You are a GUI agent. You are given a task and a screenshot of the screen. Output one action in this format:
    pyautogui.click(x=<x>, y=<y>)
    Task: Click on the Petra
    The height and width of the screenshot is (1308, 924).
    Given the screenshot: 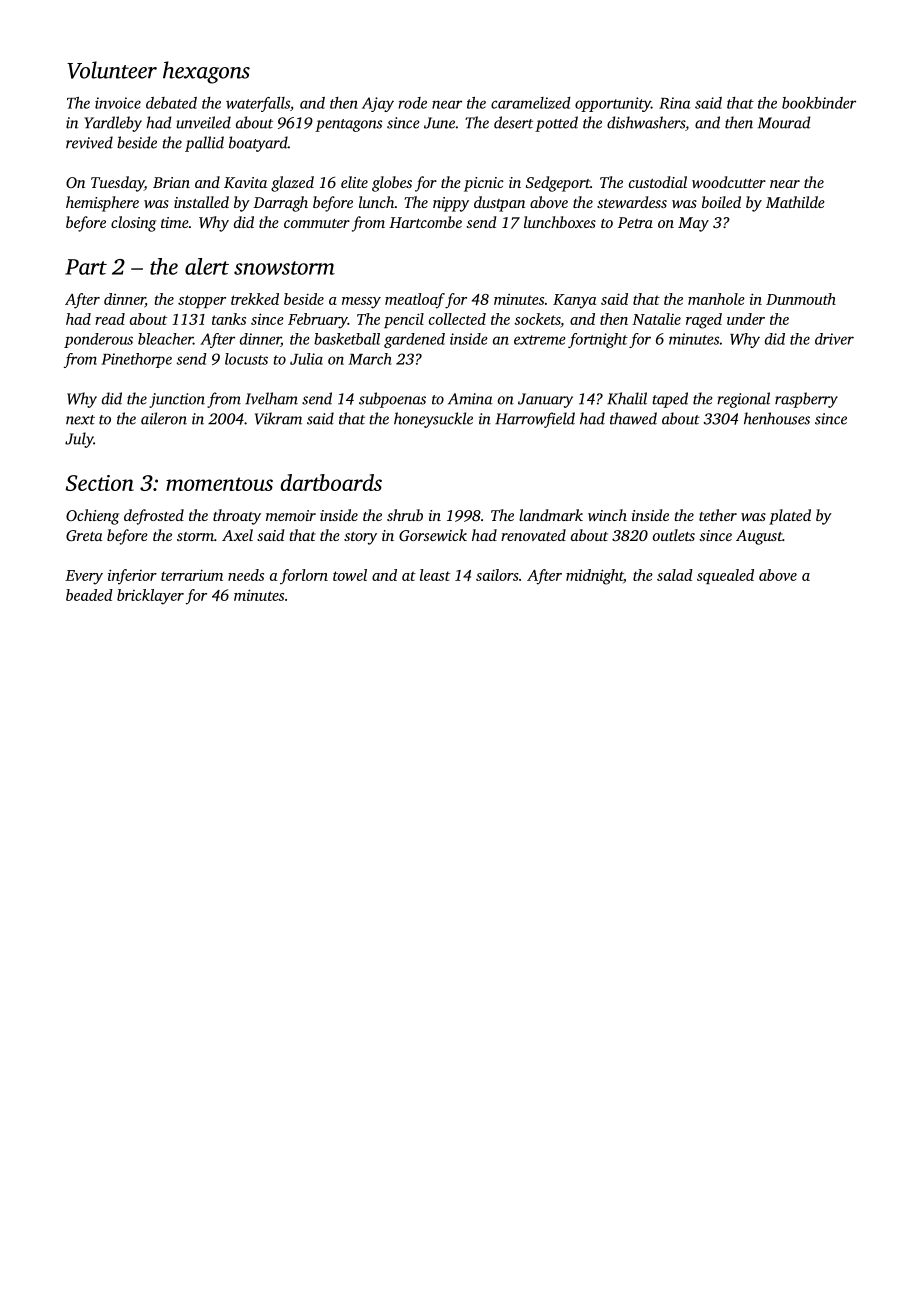 What is the action you would take?
    pyautogui.click(x=635, y=222)
